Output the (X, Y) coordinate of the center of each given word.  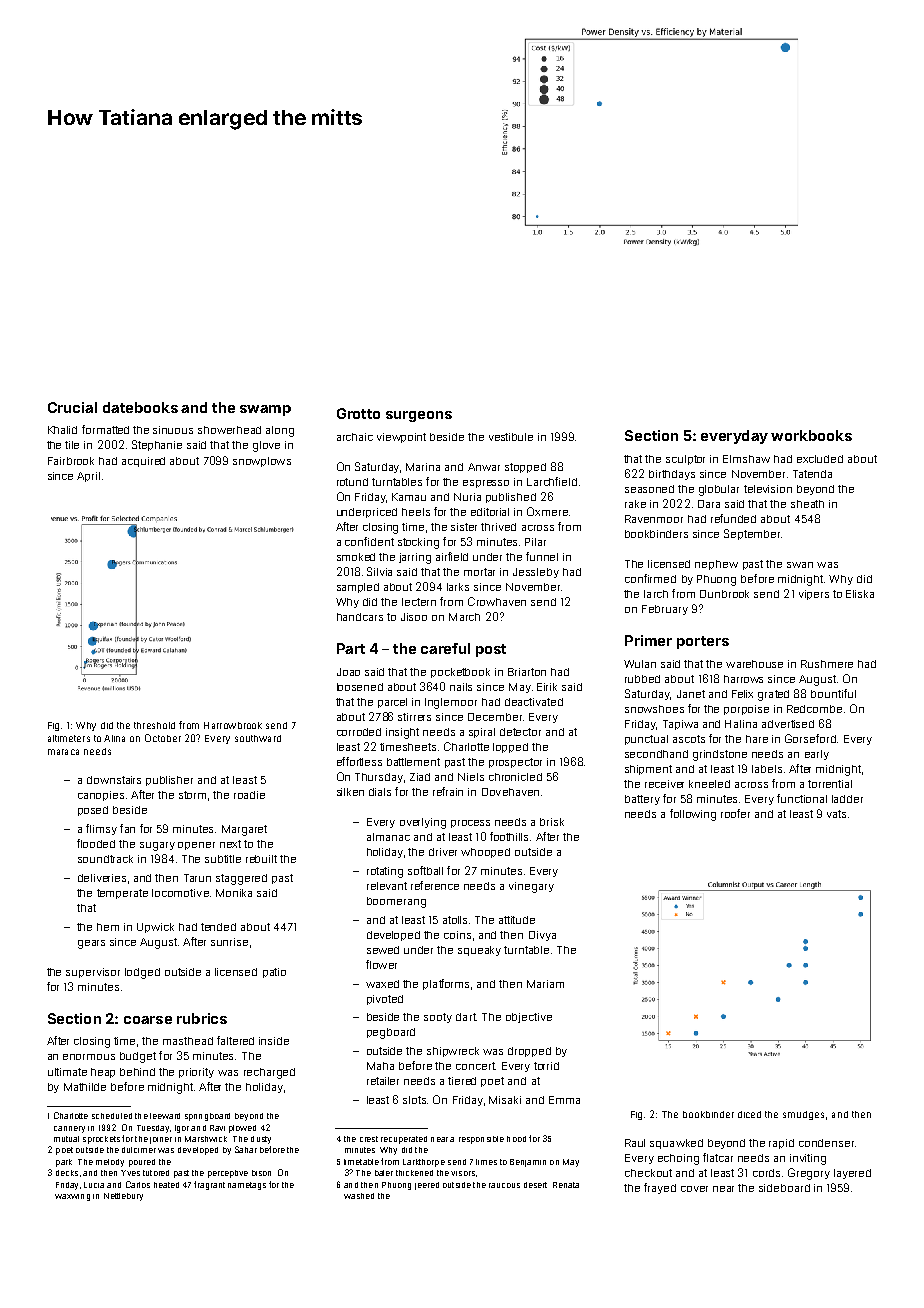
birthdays (672, 475)
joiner (161, 1140)
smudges (803, 1115)
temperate (122, 894)
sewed (383, 950)
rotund (352, 482)
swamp (265, 410)
